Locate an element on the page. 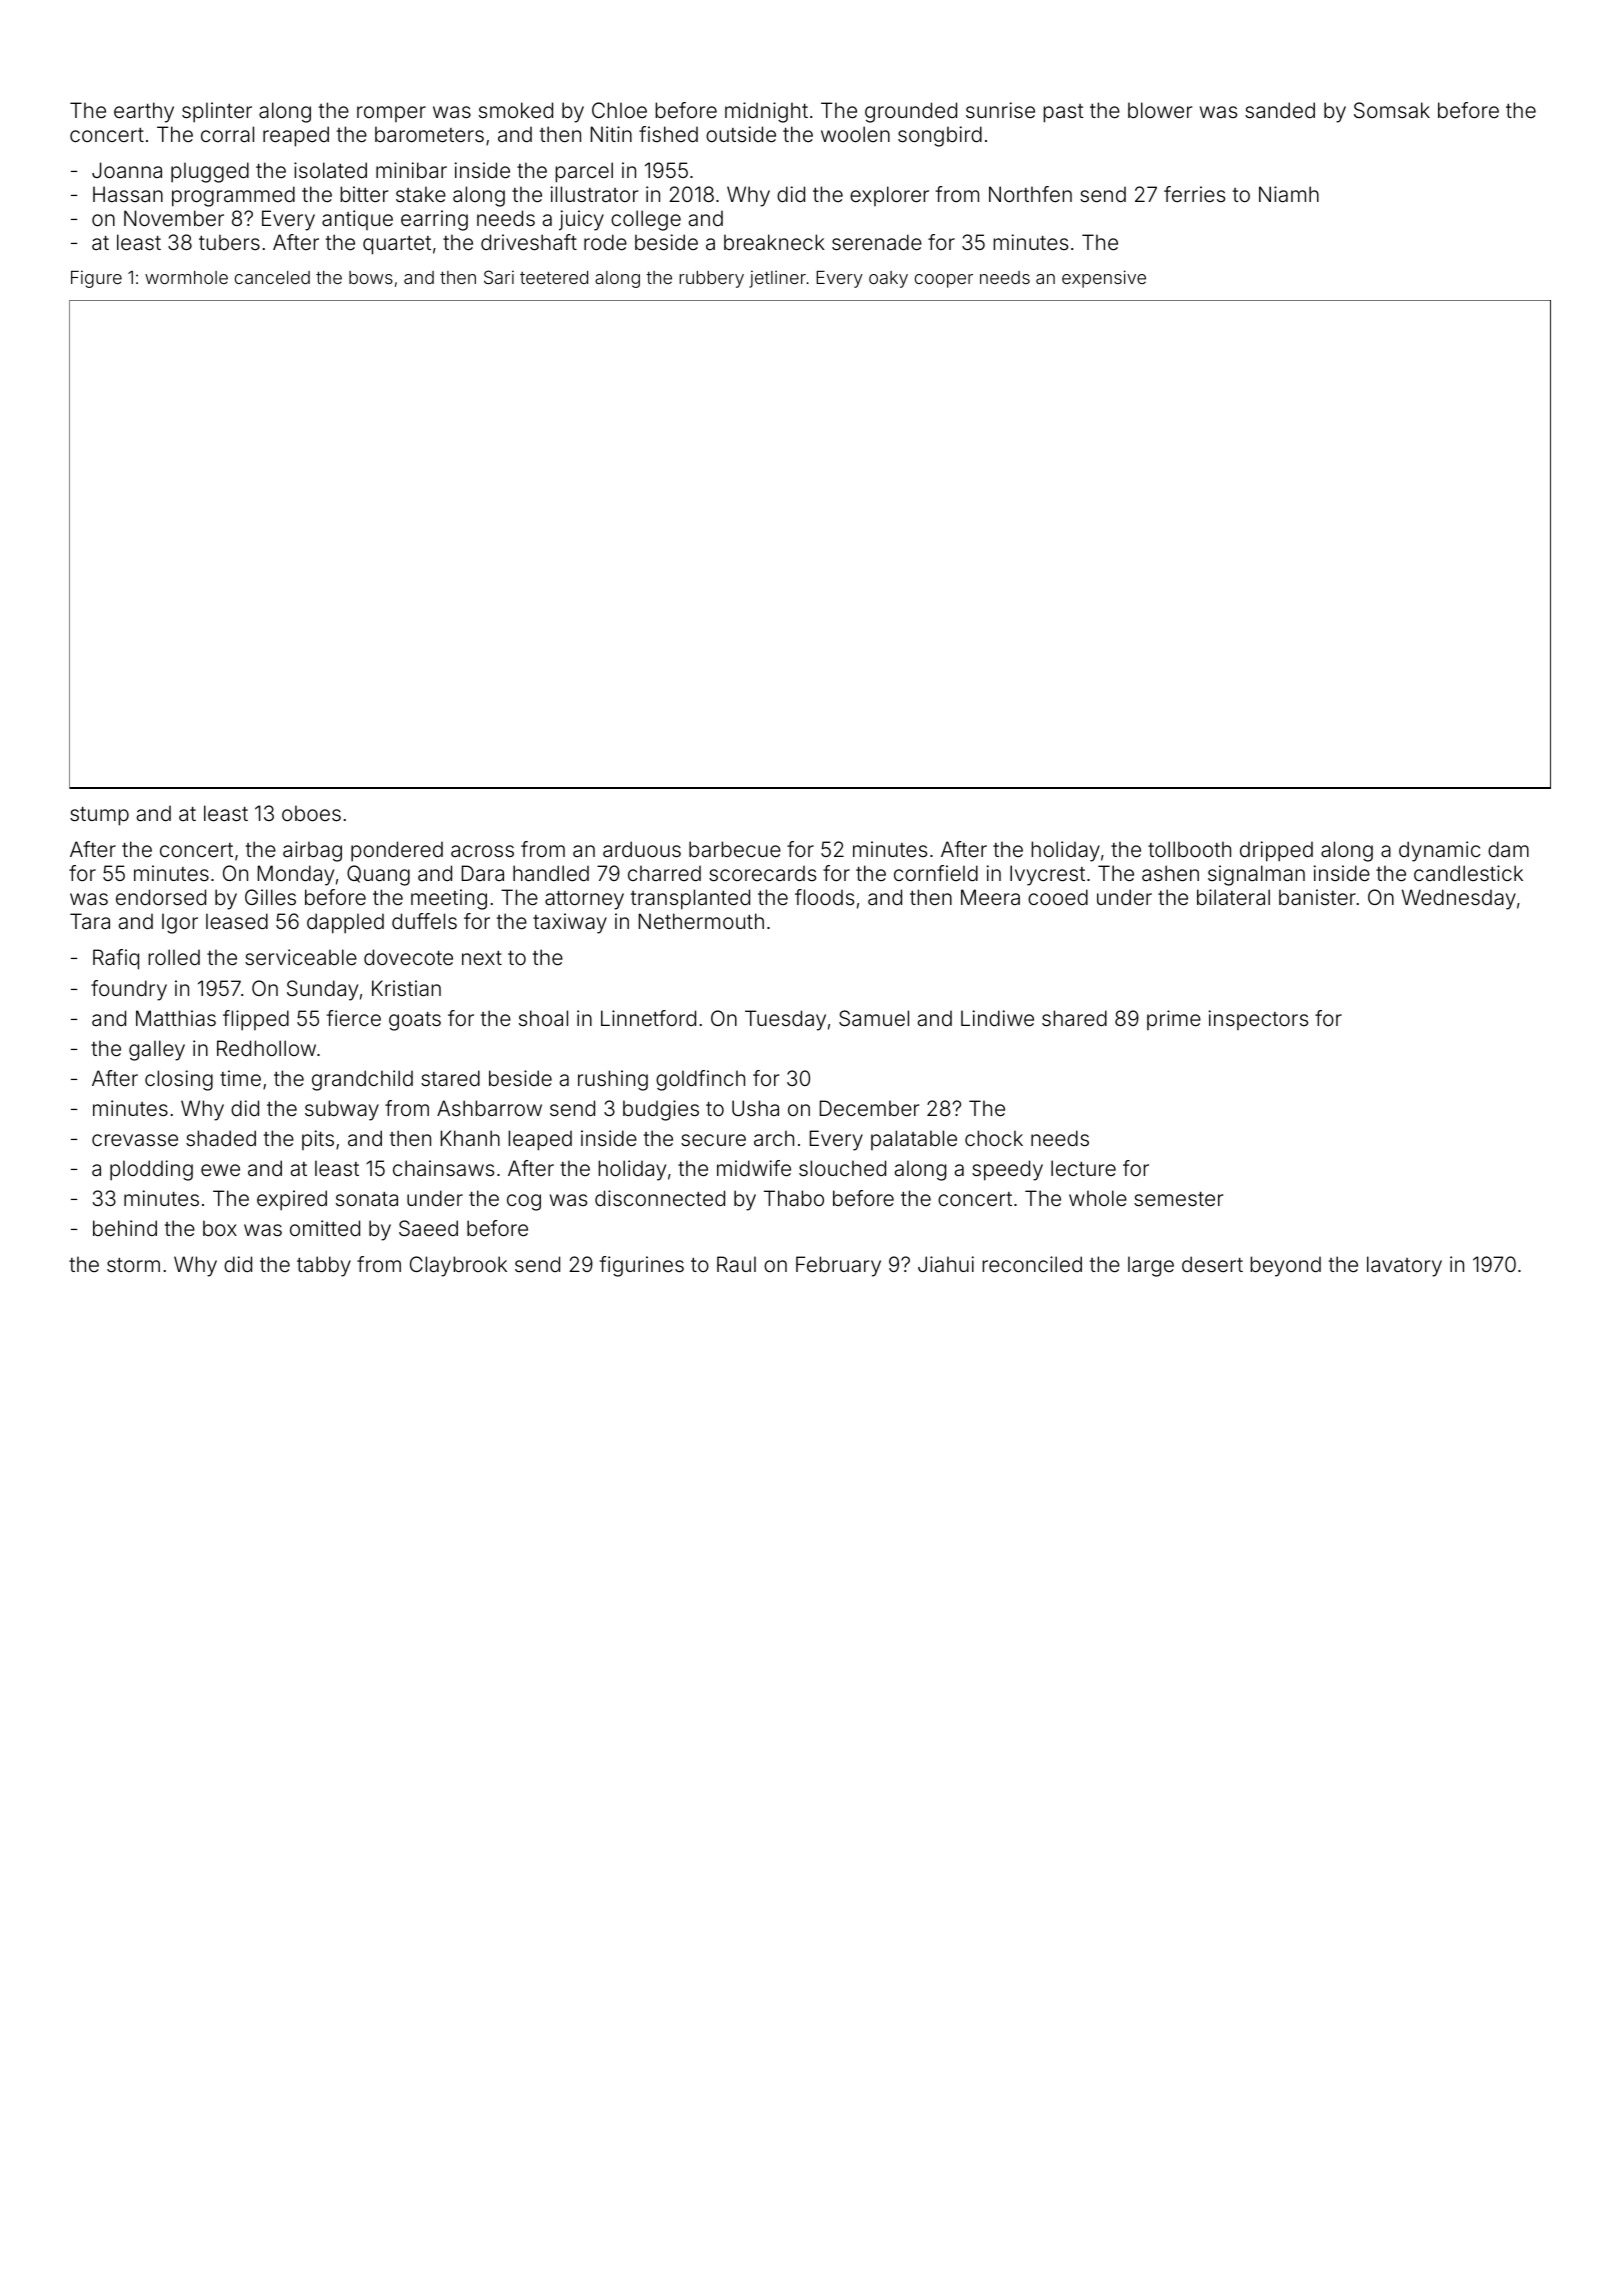 This image has width=1620, height=2292. midnight is located at coordinates (766, 112).
